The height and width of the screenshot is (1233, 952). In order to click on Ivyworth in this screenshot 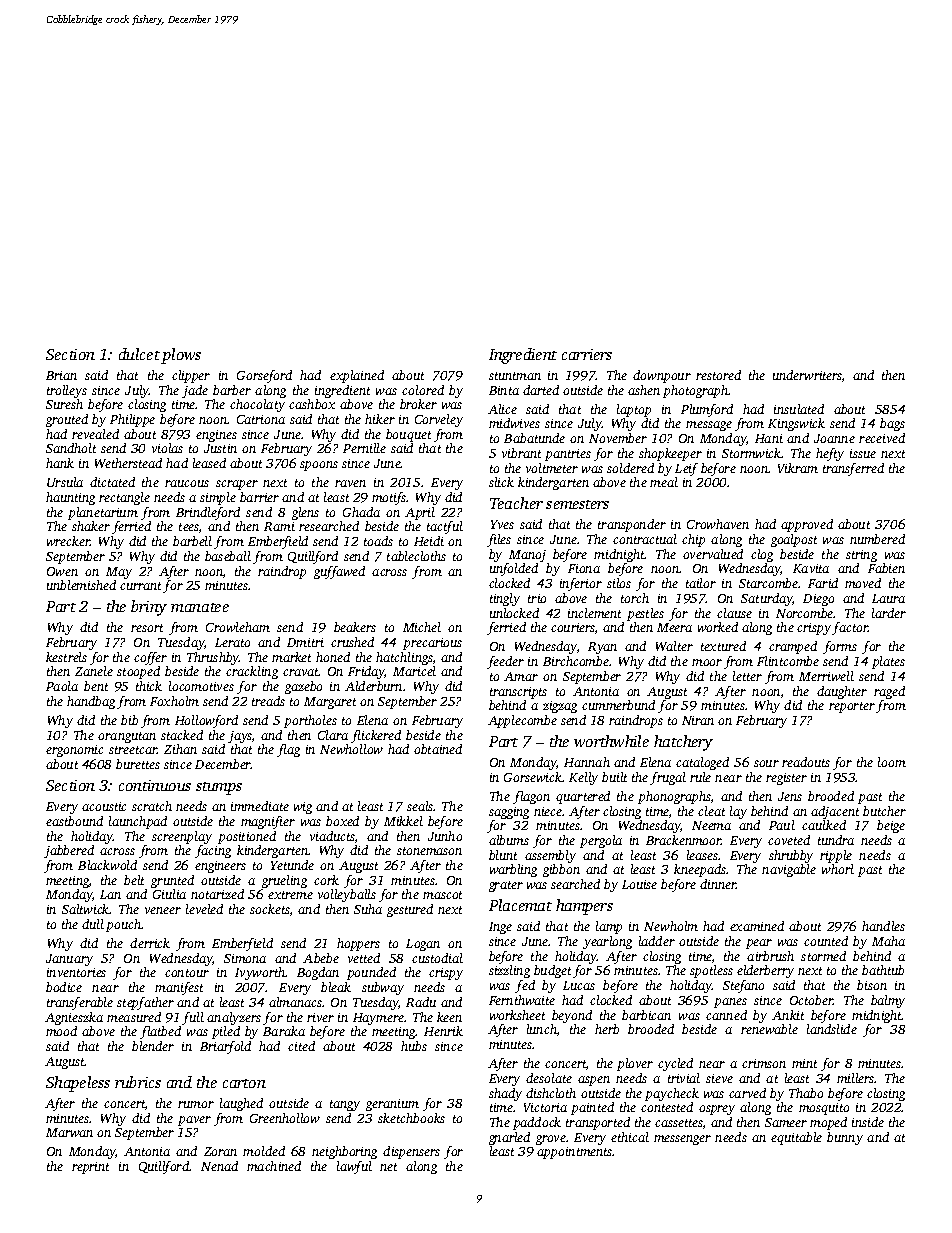, I will do `click(260, 973)`.
